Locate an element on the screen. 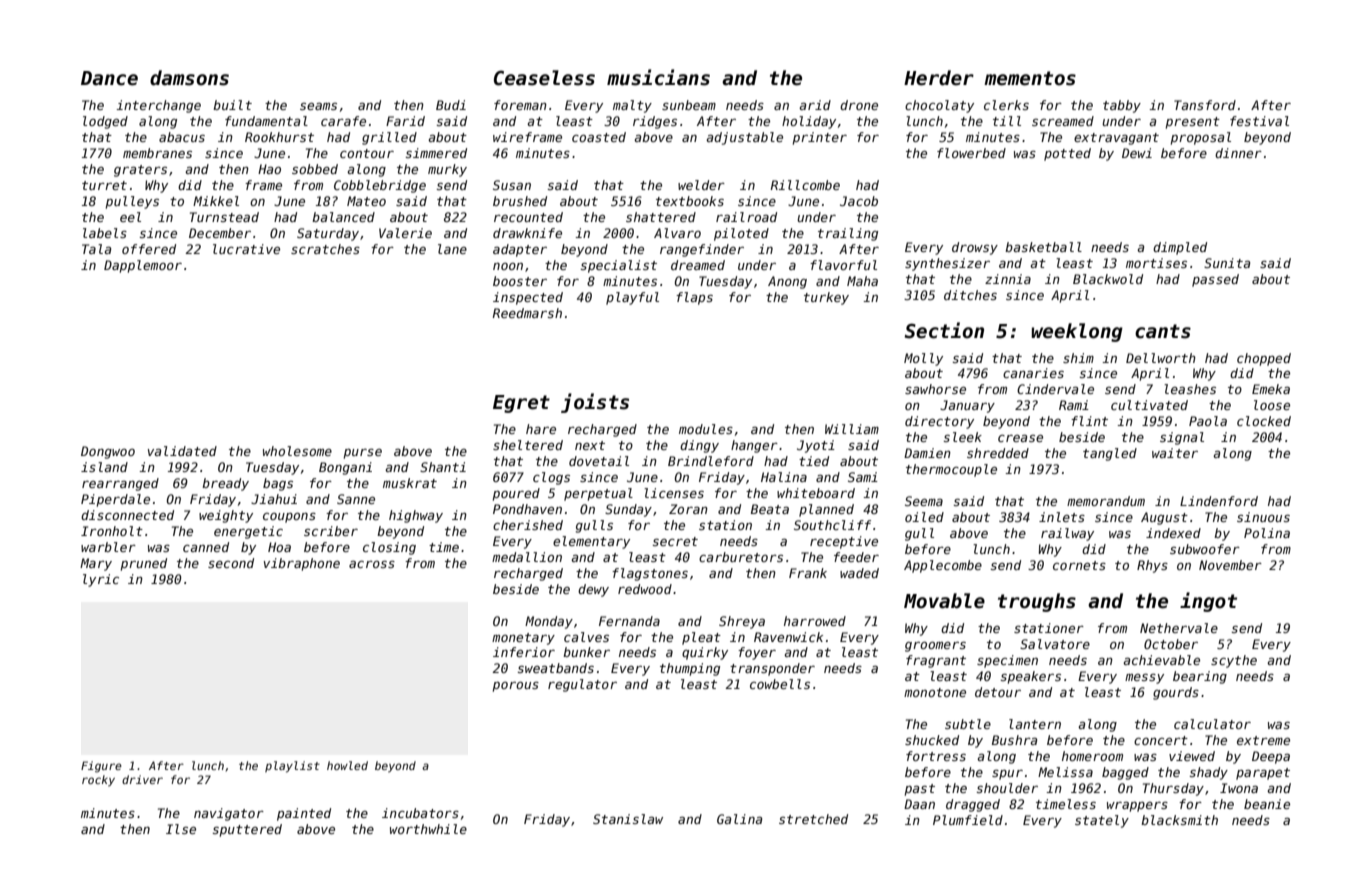  Tansford is located at coordinates (1205, 105).
